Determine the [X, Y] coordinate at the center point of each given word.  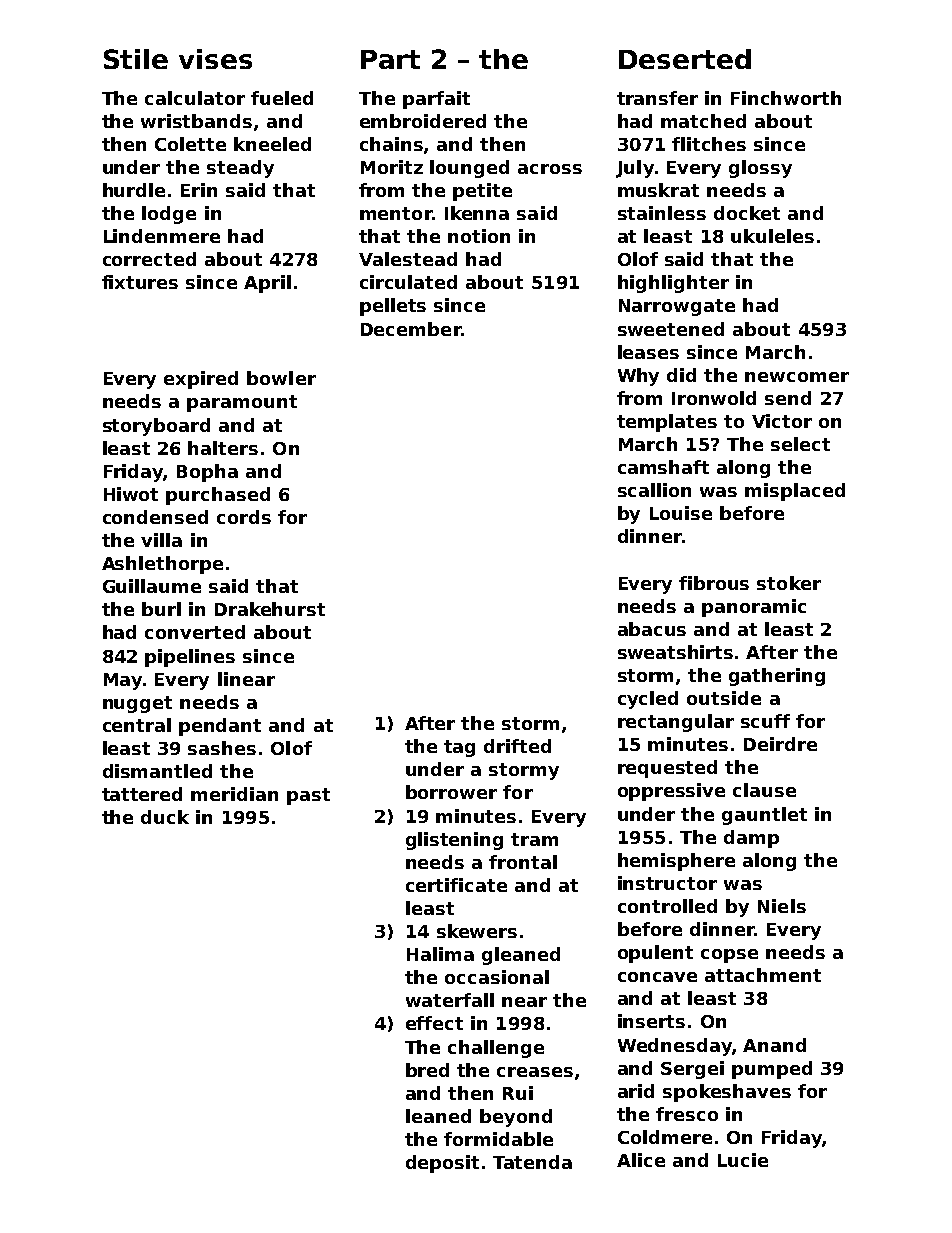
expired [201, 380]
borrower [451, 792]
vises [215, 59]
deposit [442, 1164]
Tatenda [532, 1162]
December [411, 329]
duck [165, 817]
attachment [763, 975]
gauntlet [764, 816]
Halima [440, 954]
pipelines [190, 658]
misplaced [795, 492]
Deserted [685, 59]
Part [390, 59]
